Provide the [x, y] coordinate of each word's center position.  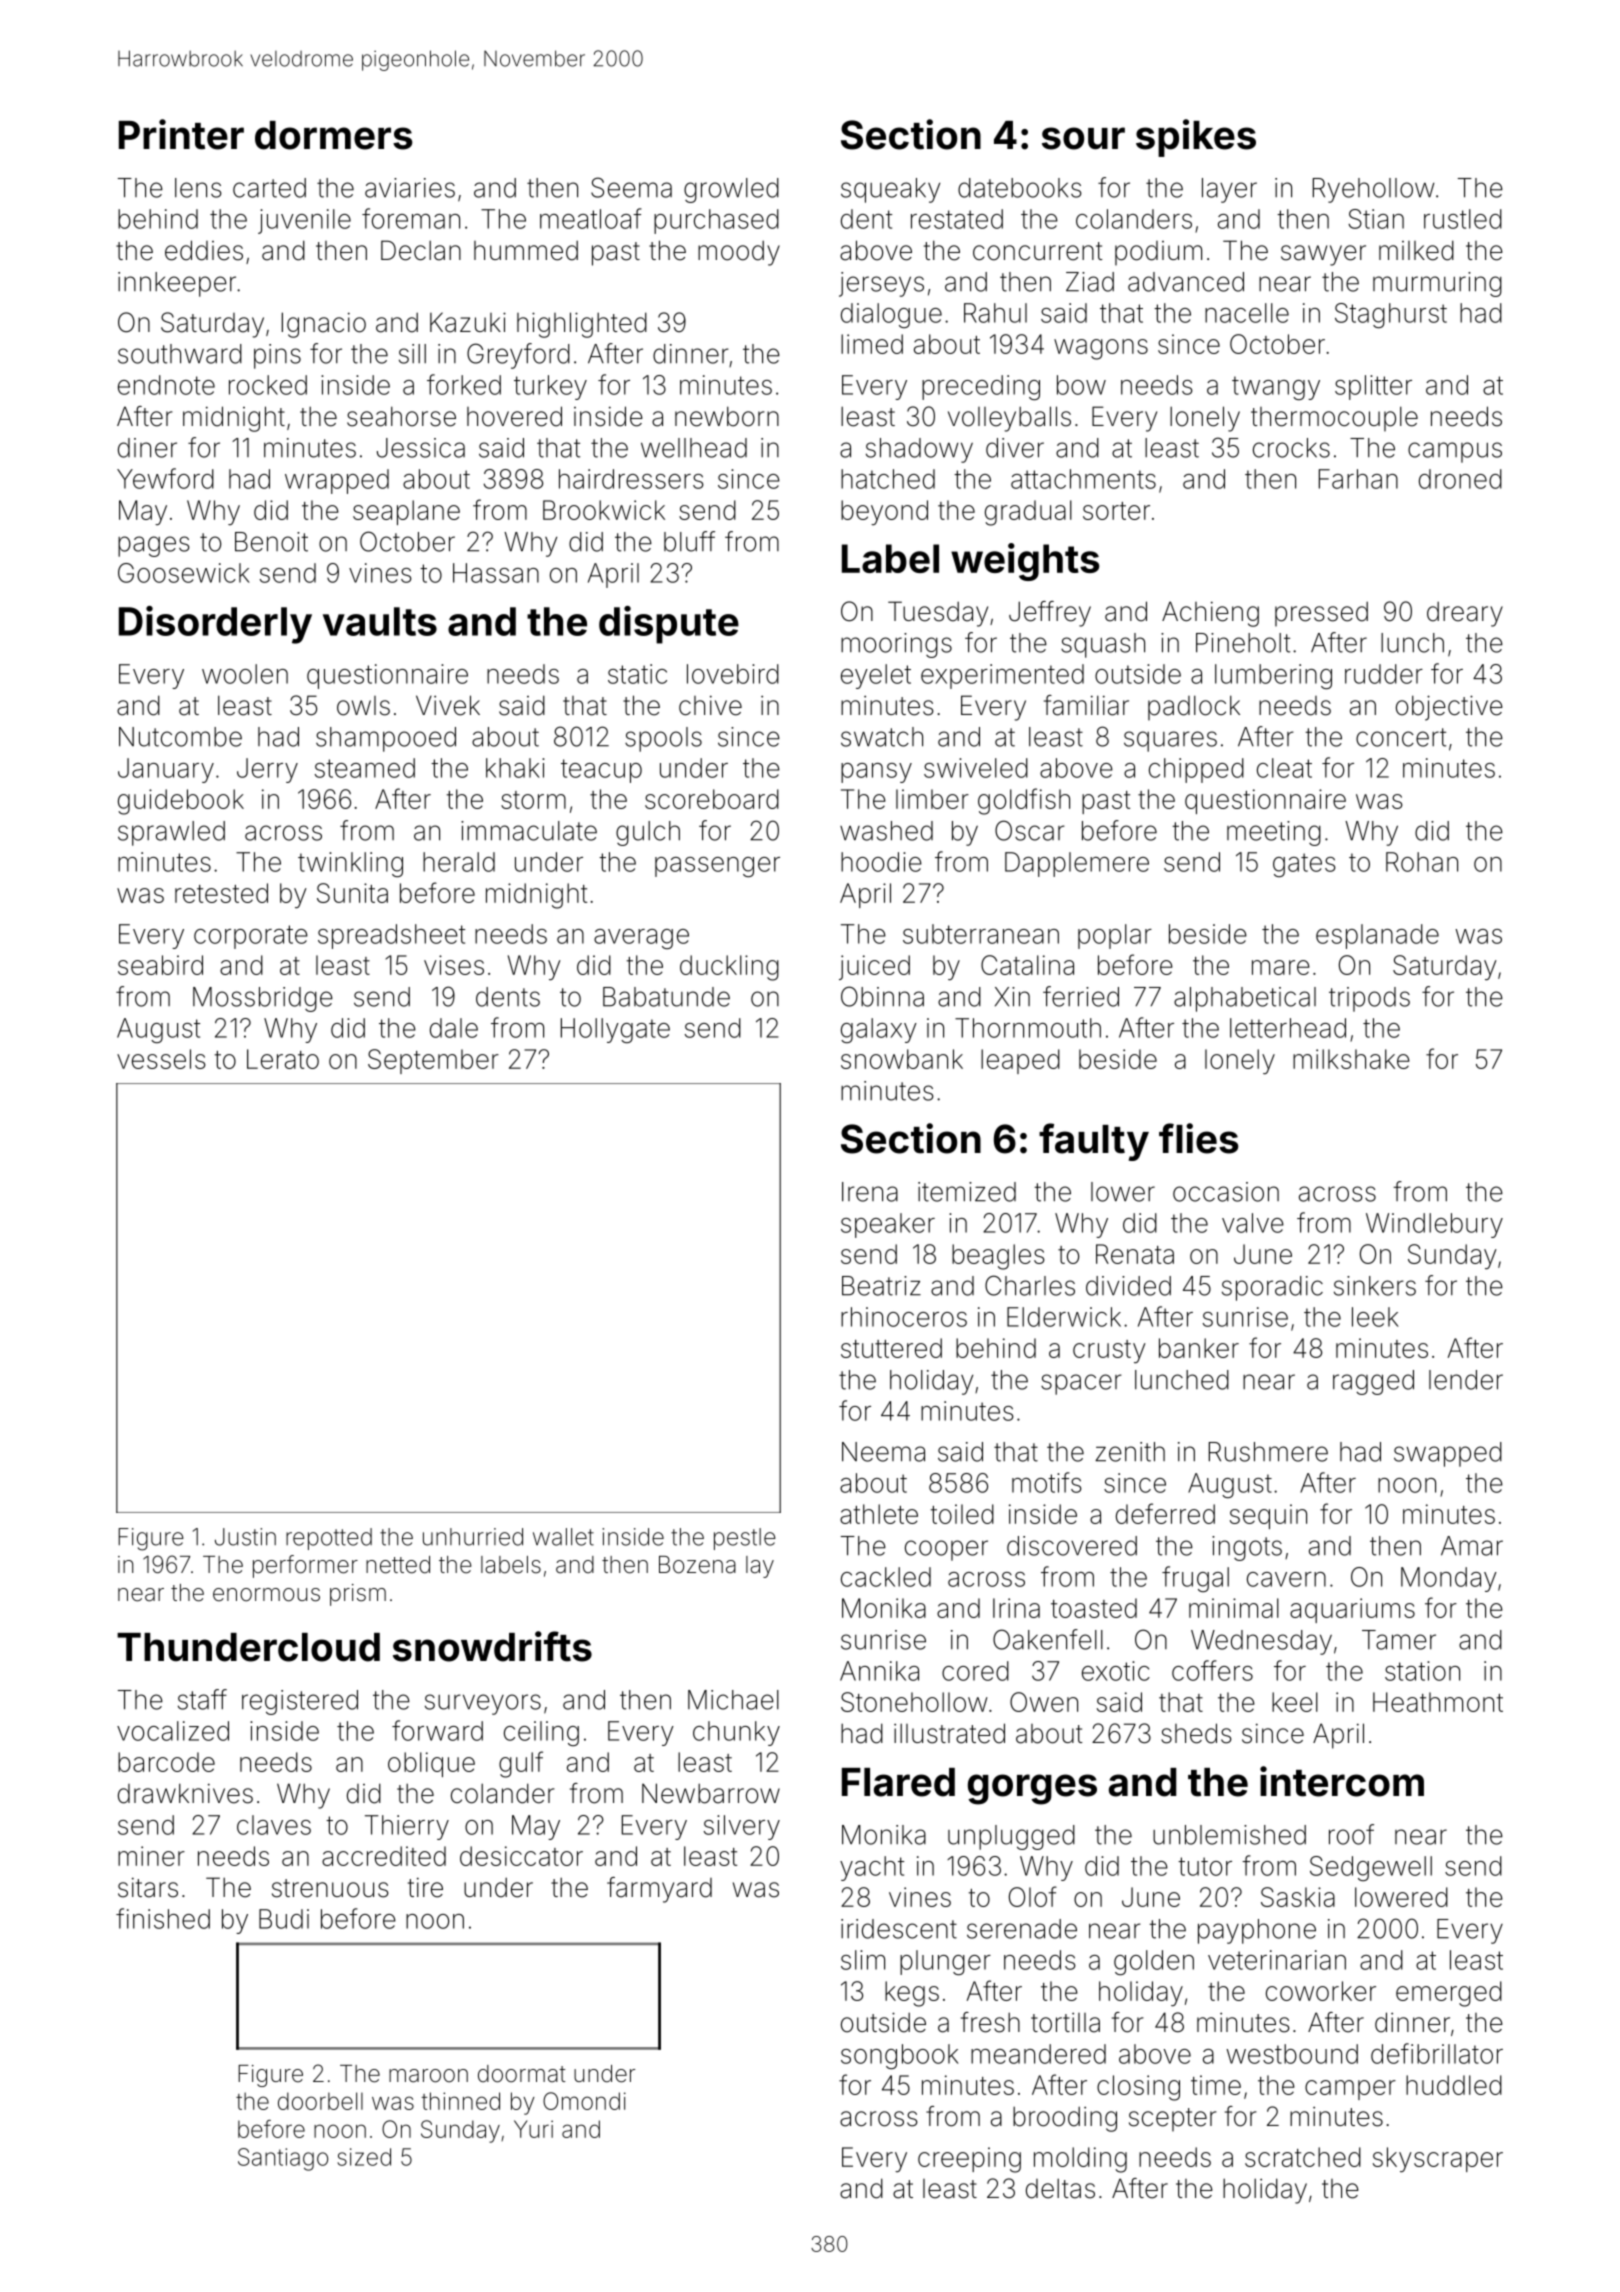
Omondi [584, 2101]
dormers [334, 135]
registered [300, 1702]
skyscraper [1438, 2160]
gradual [1028, 513]
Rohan [1422, 862]
